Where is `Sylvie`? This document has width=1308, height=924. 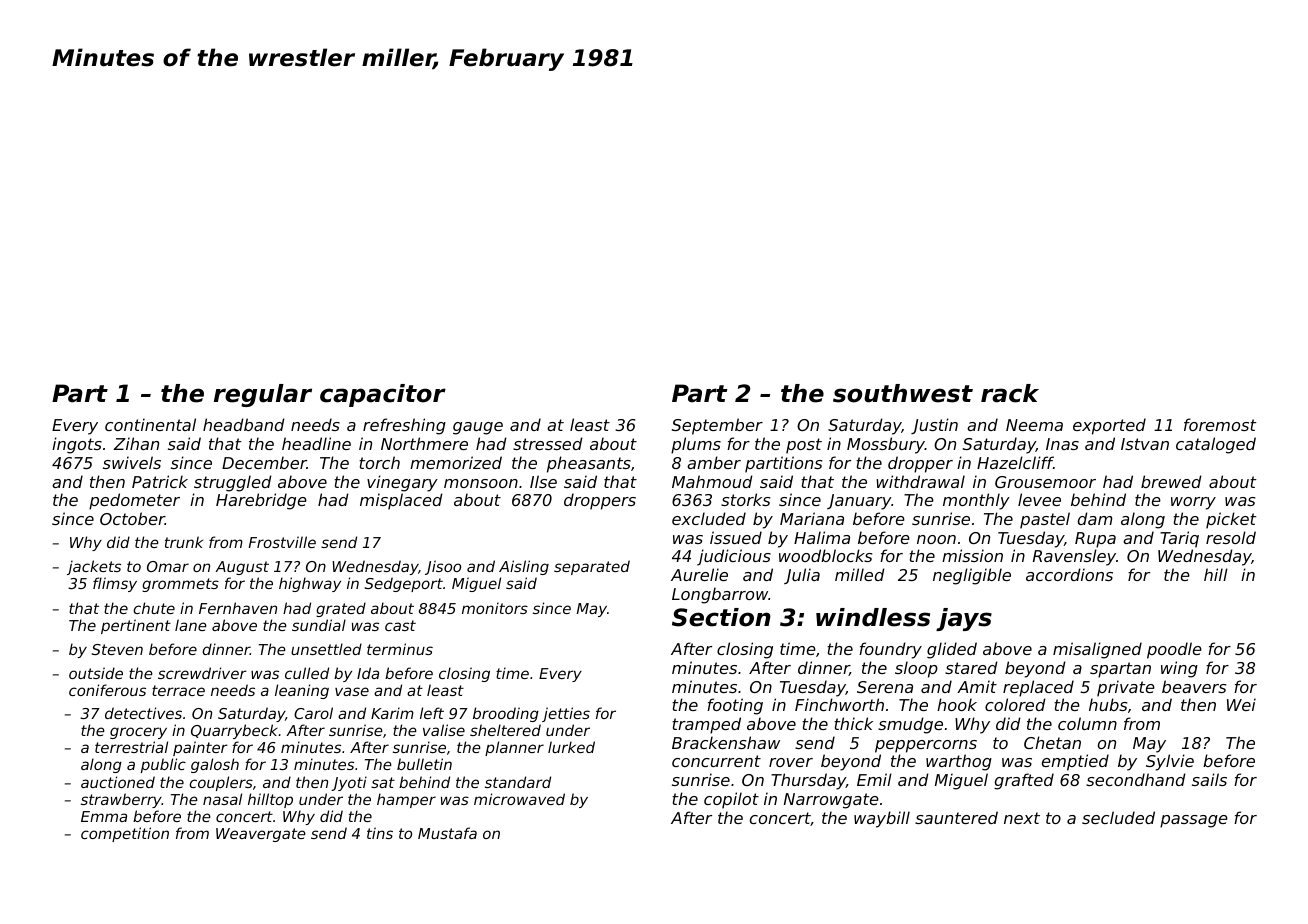
Sylvie is located at coordinates (1170, 762).
